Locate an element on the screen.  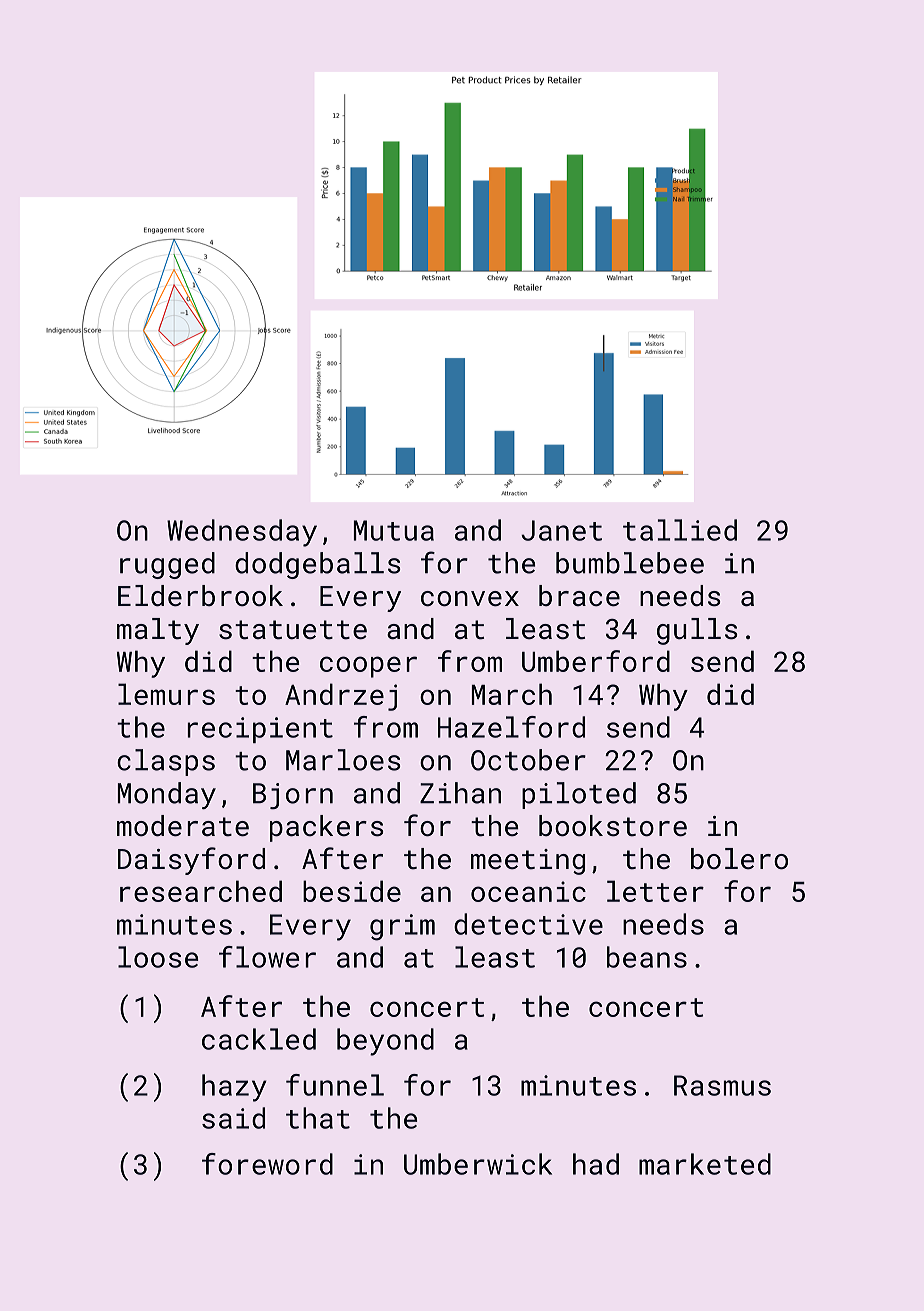
convex is located at coordinates (470, 599).
